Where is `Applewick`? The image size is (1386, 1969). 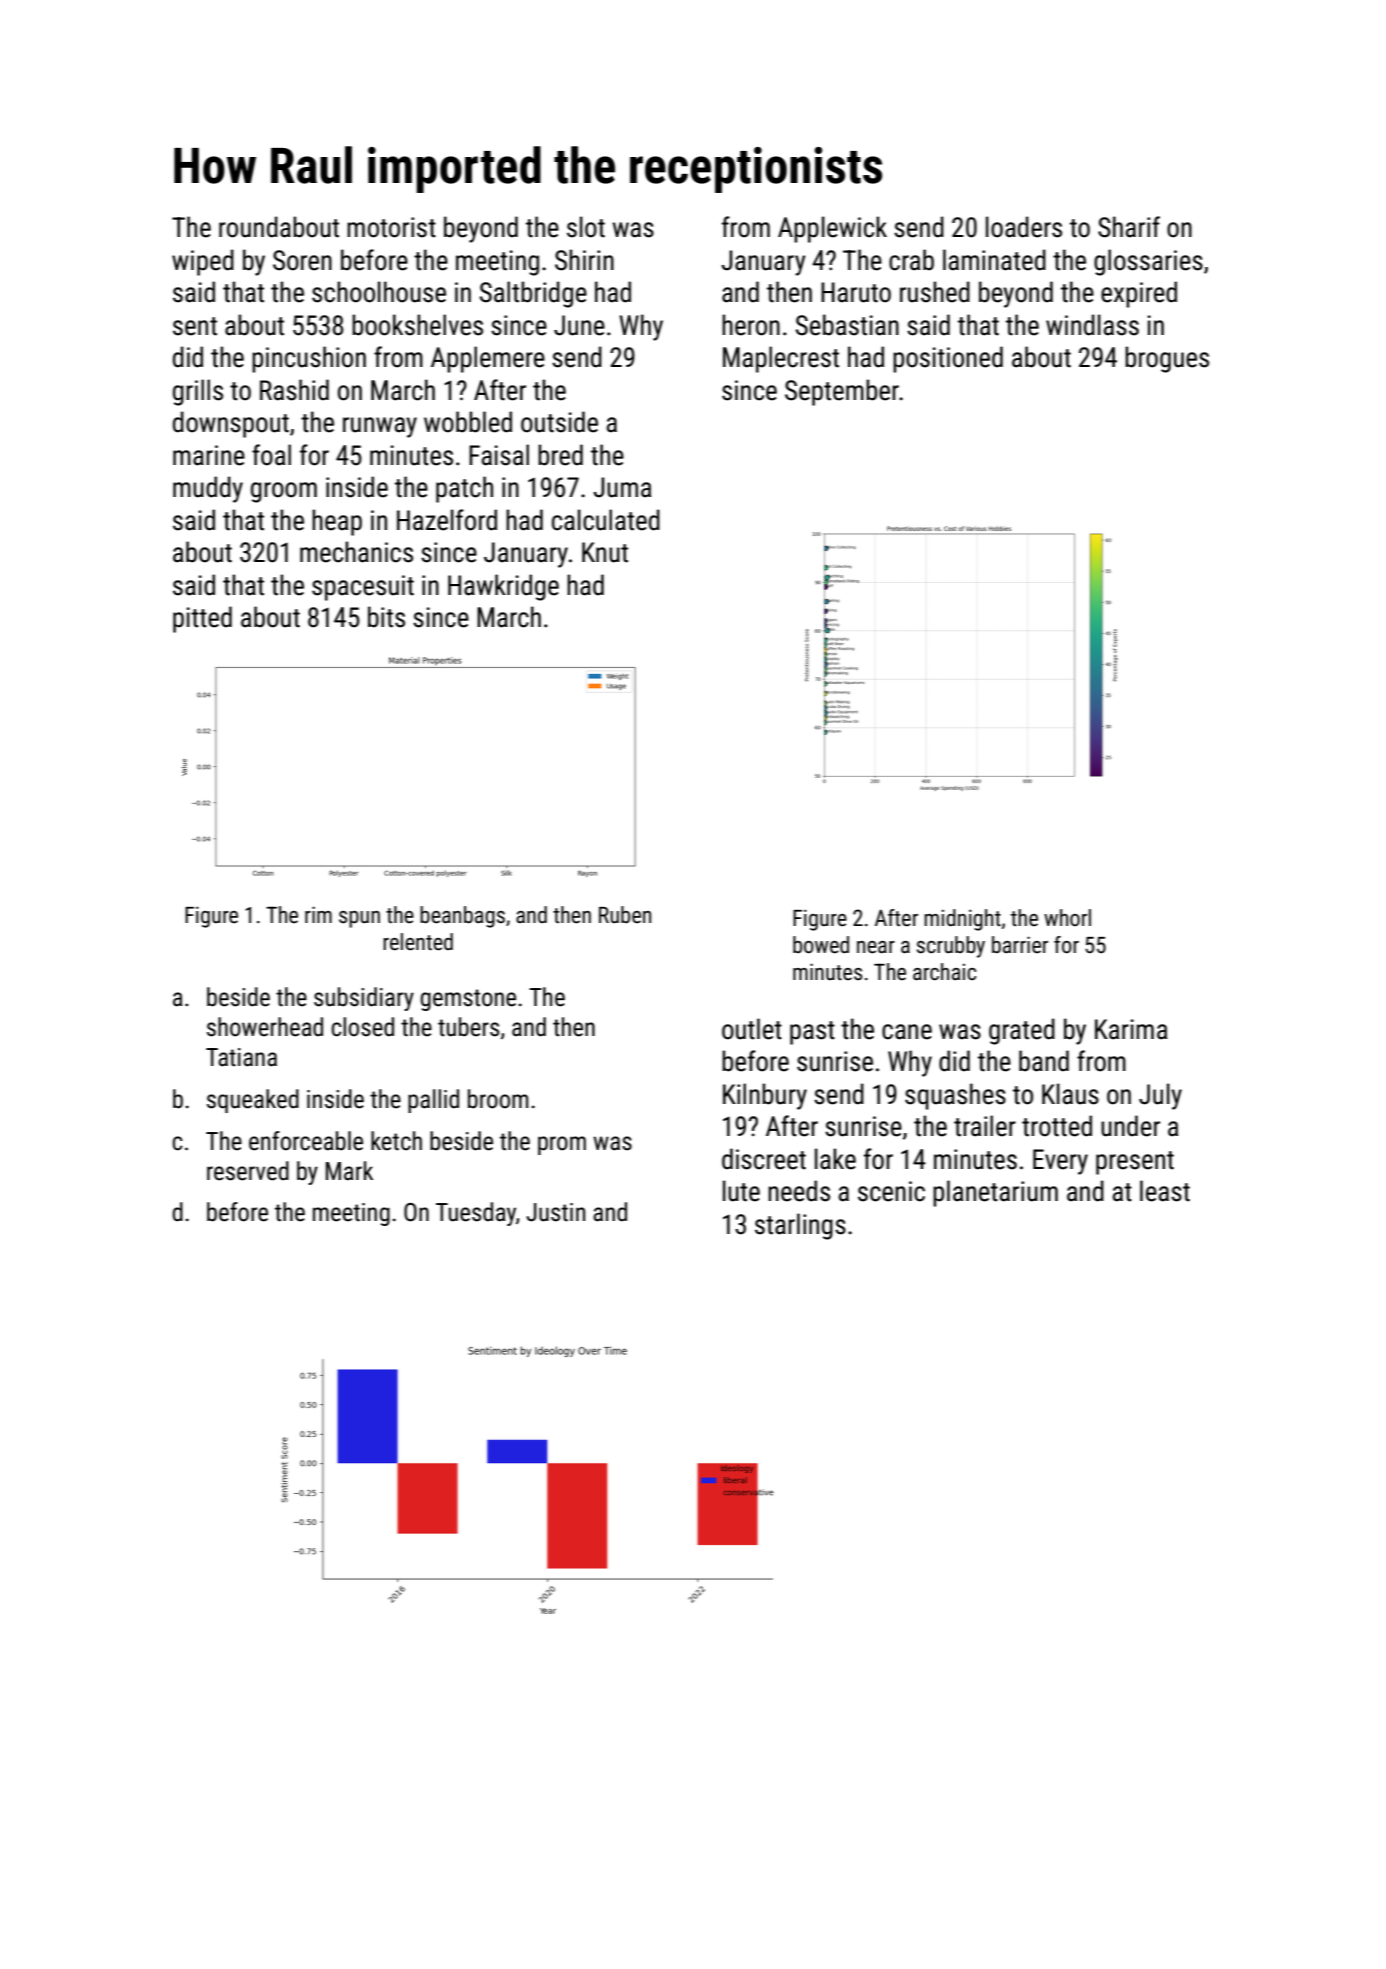
Applewick is located at coordinates (832, 229).
